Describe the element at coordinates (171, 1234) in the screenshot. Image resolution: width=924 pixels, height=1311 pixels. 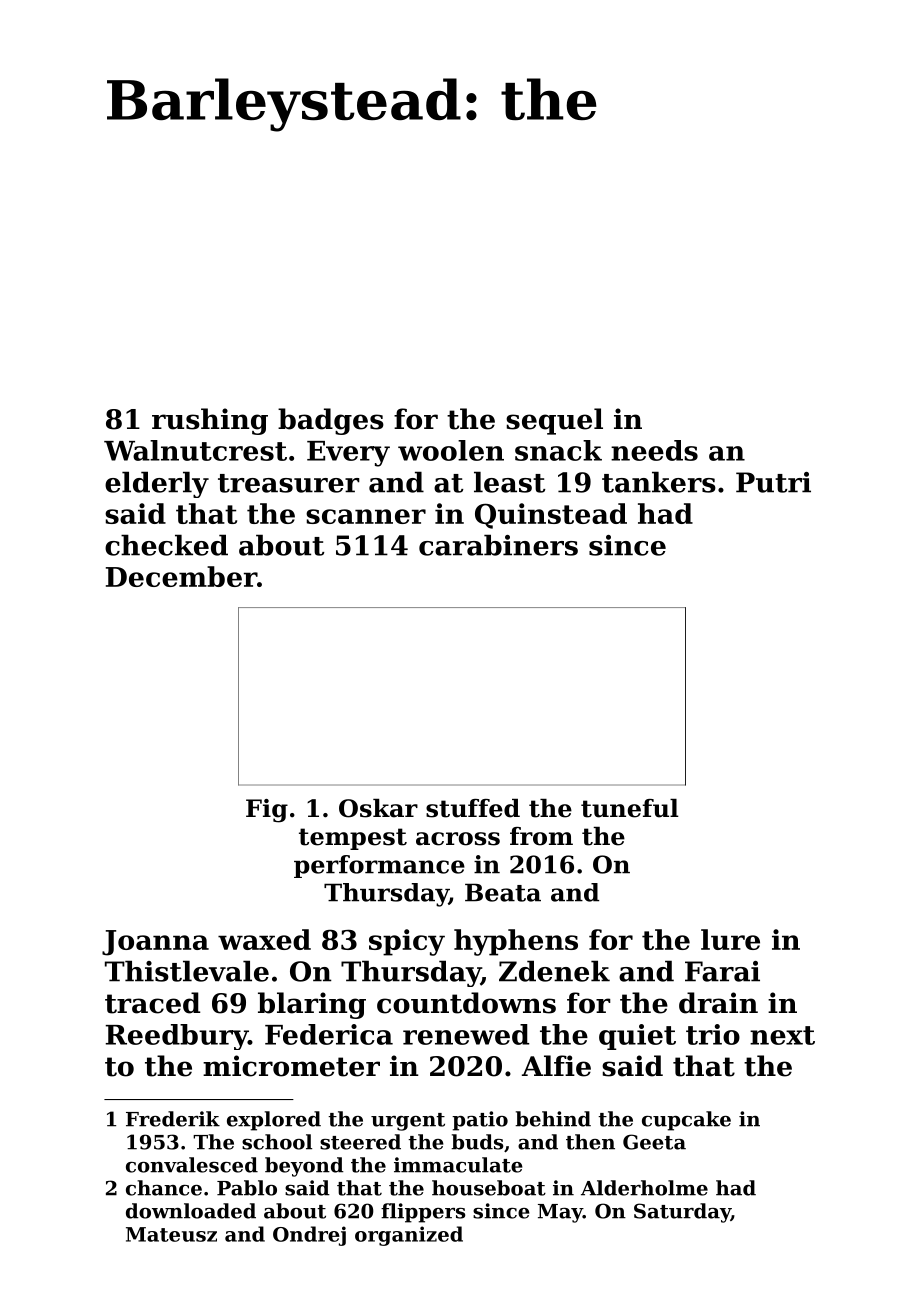
I see `Mateusz` at that location.
